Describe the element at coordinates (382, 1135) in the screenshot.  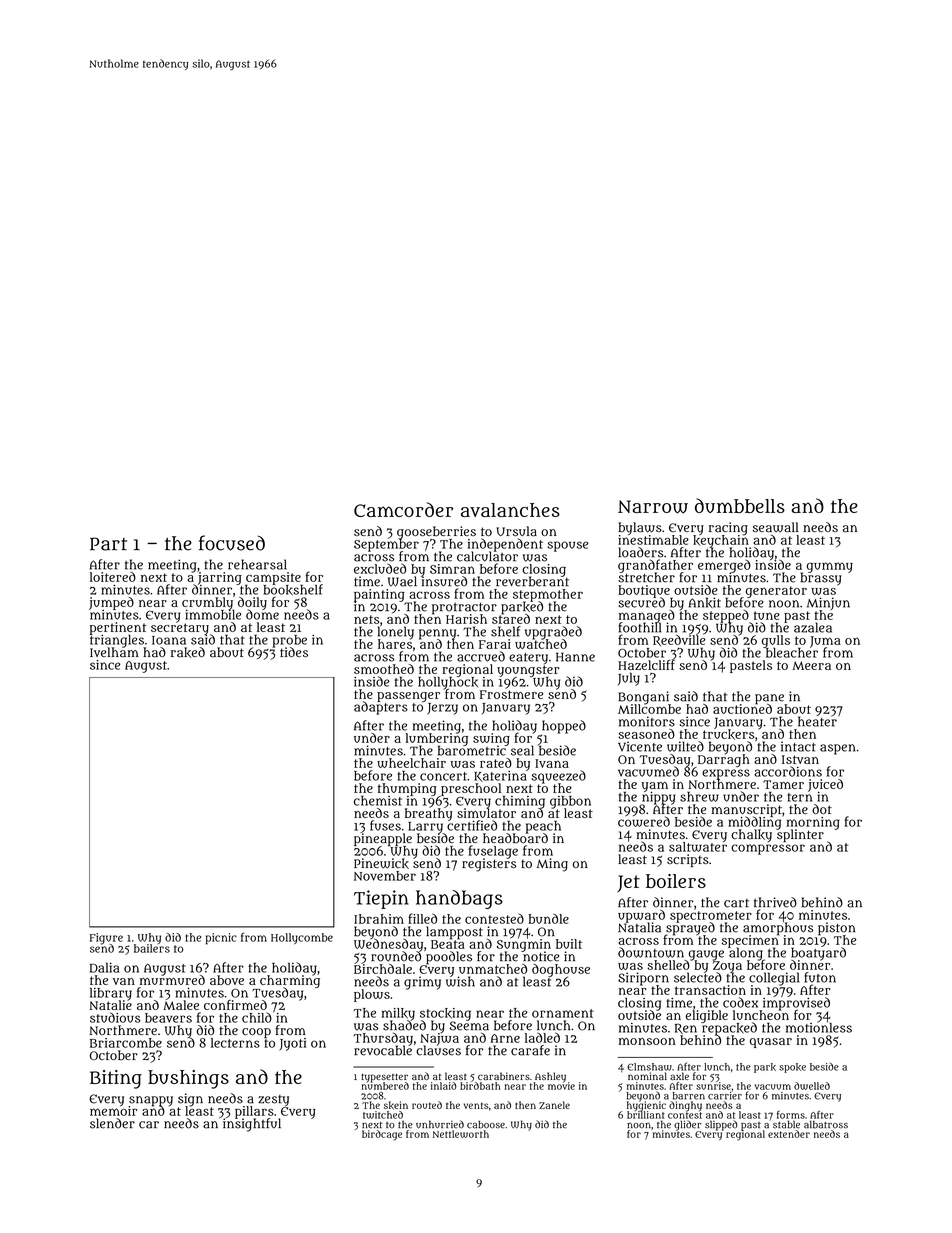
I see `birdcage` at that location.
